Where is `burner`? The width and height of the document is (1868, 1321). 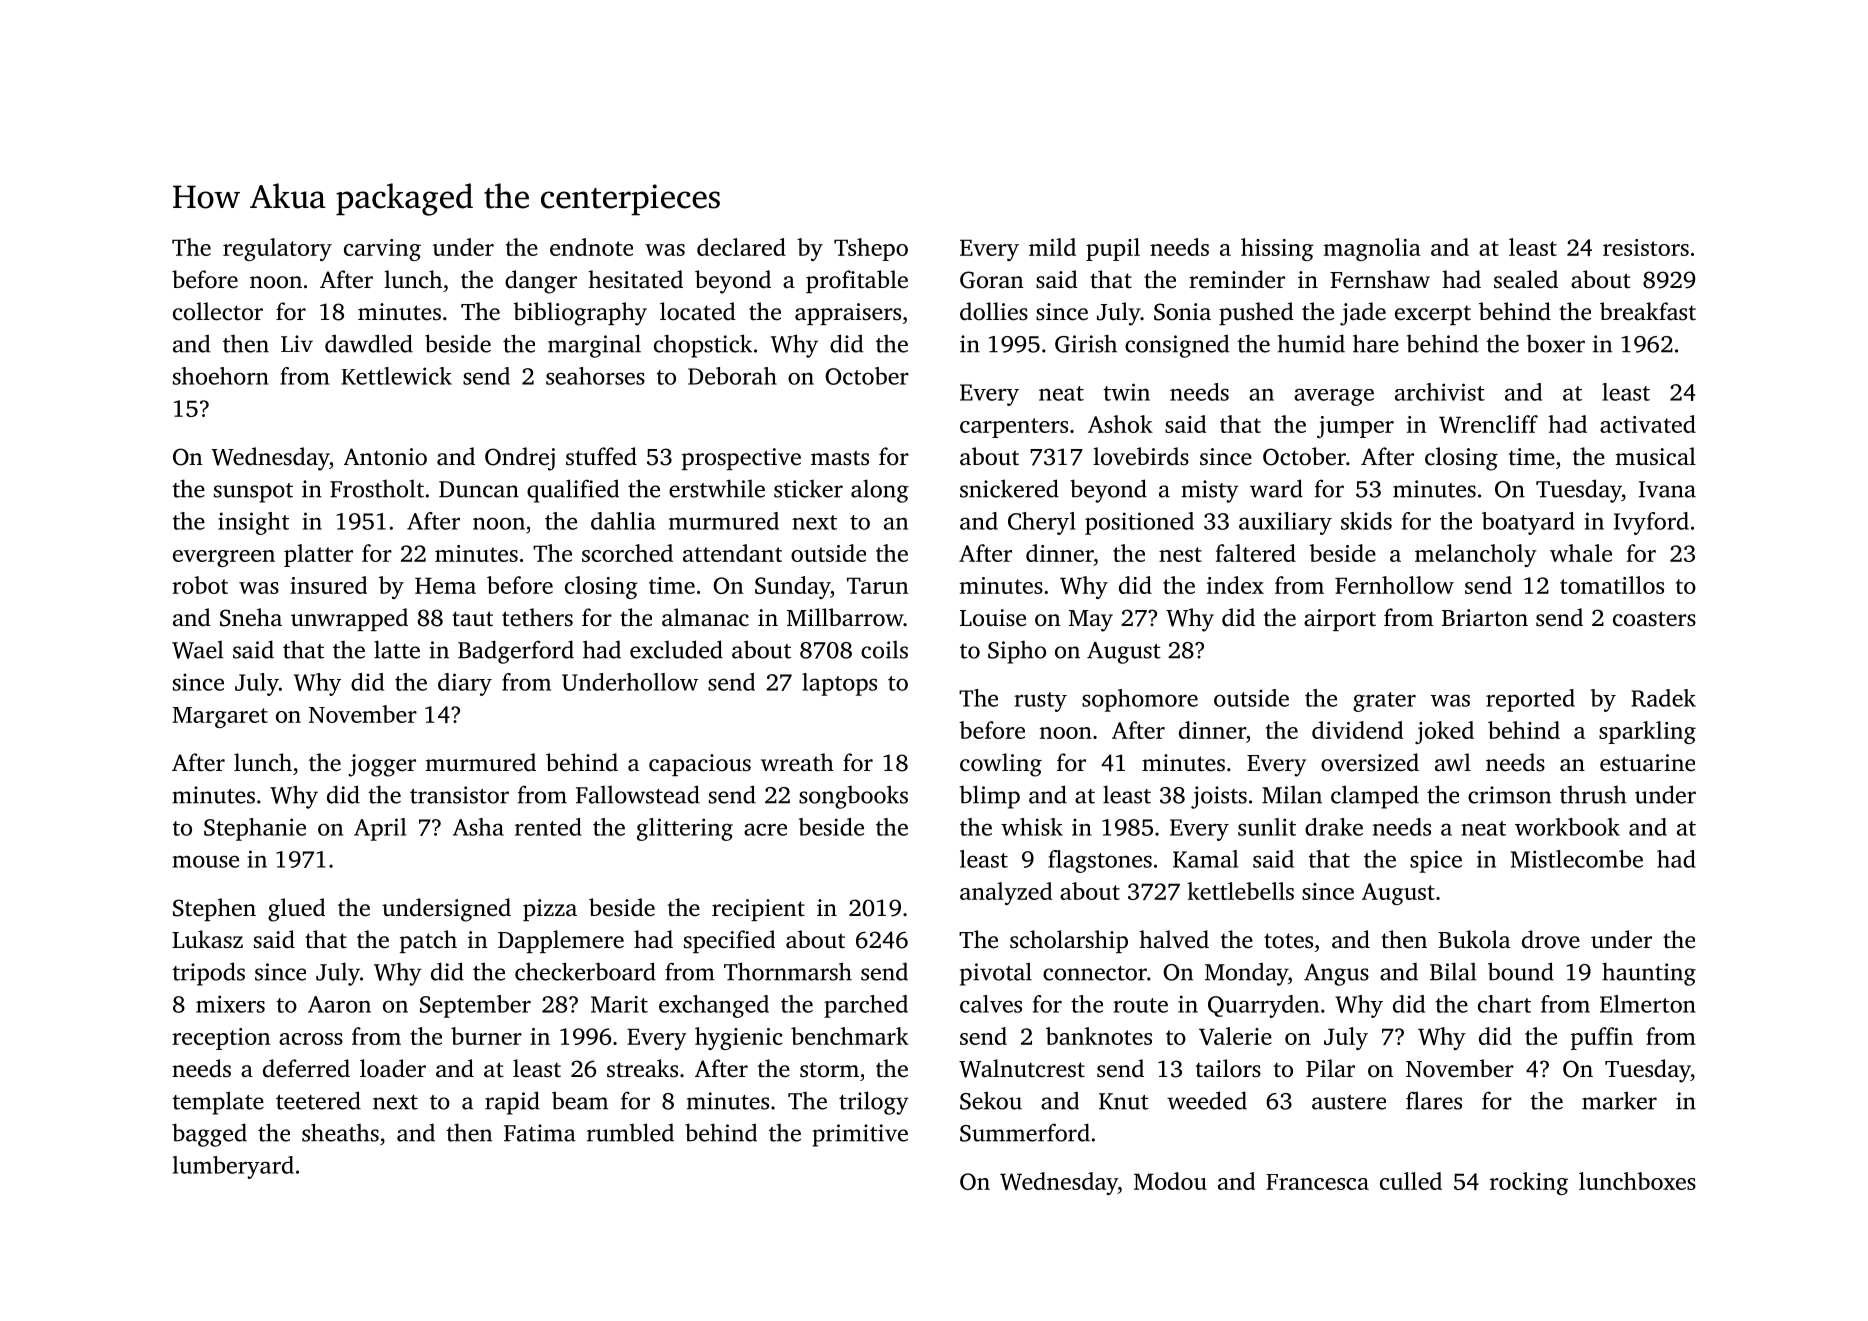 burner is located at coordinates (486, 1036).
